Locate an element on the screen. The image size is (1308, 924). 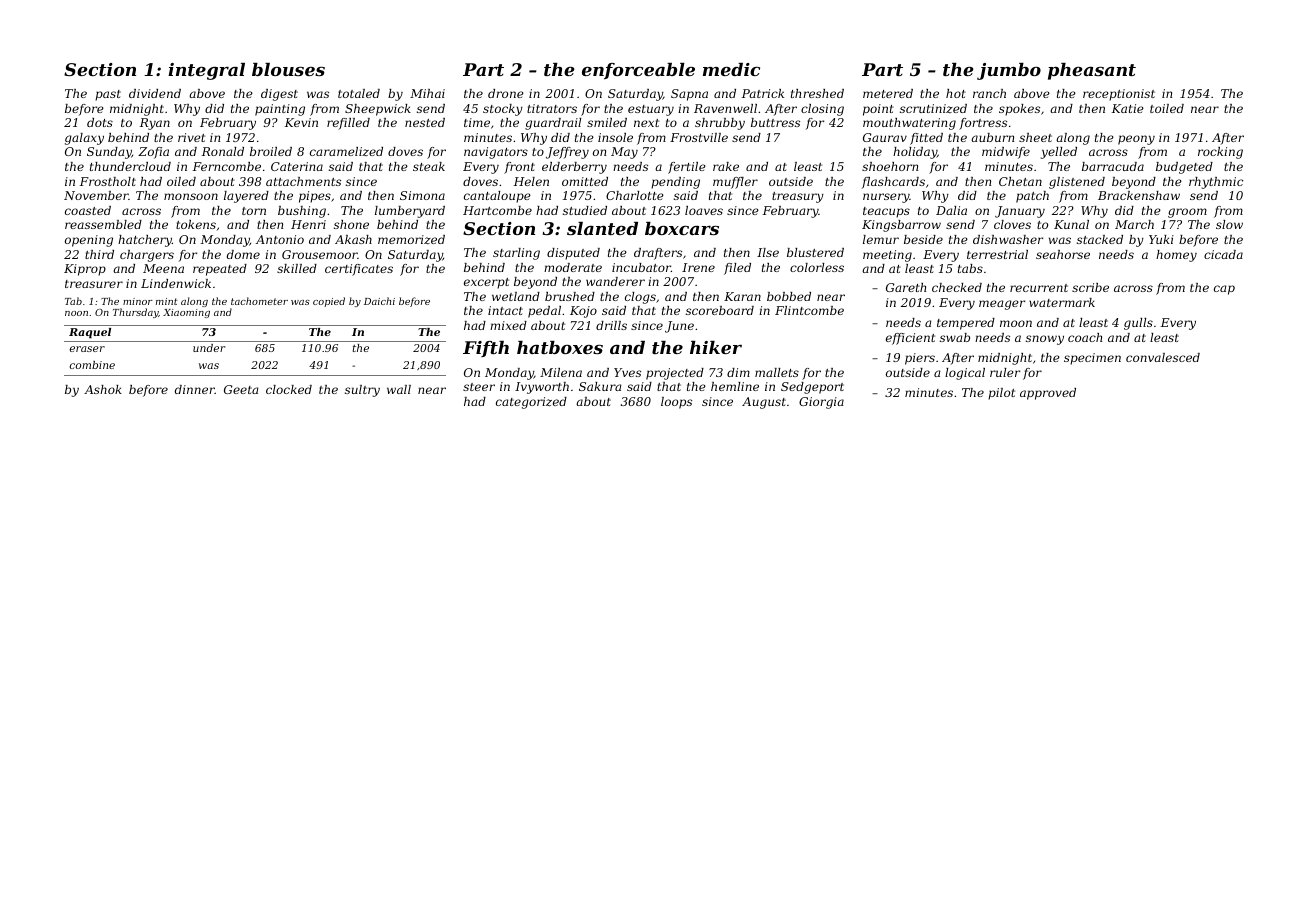
pheasant is located at coordinates (1092, 71).
